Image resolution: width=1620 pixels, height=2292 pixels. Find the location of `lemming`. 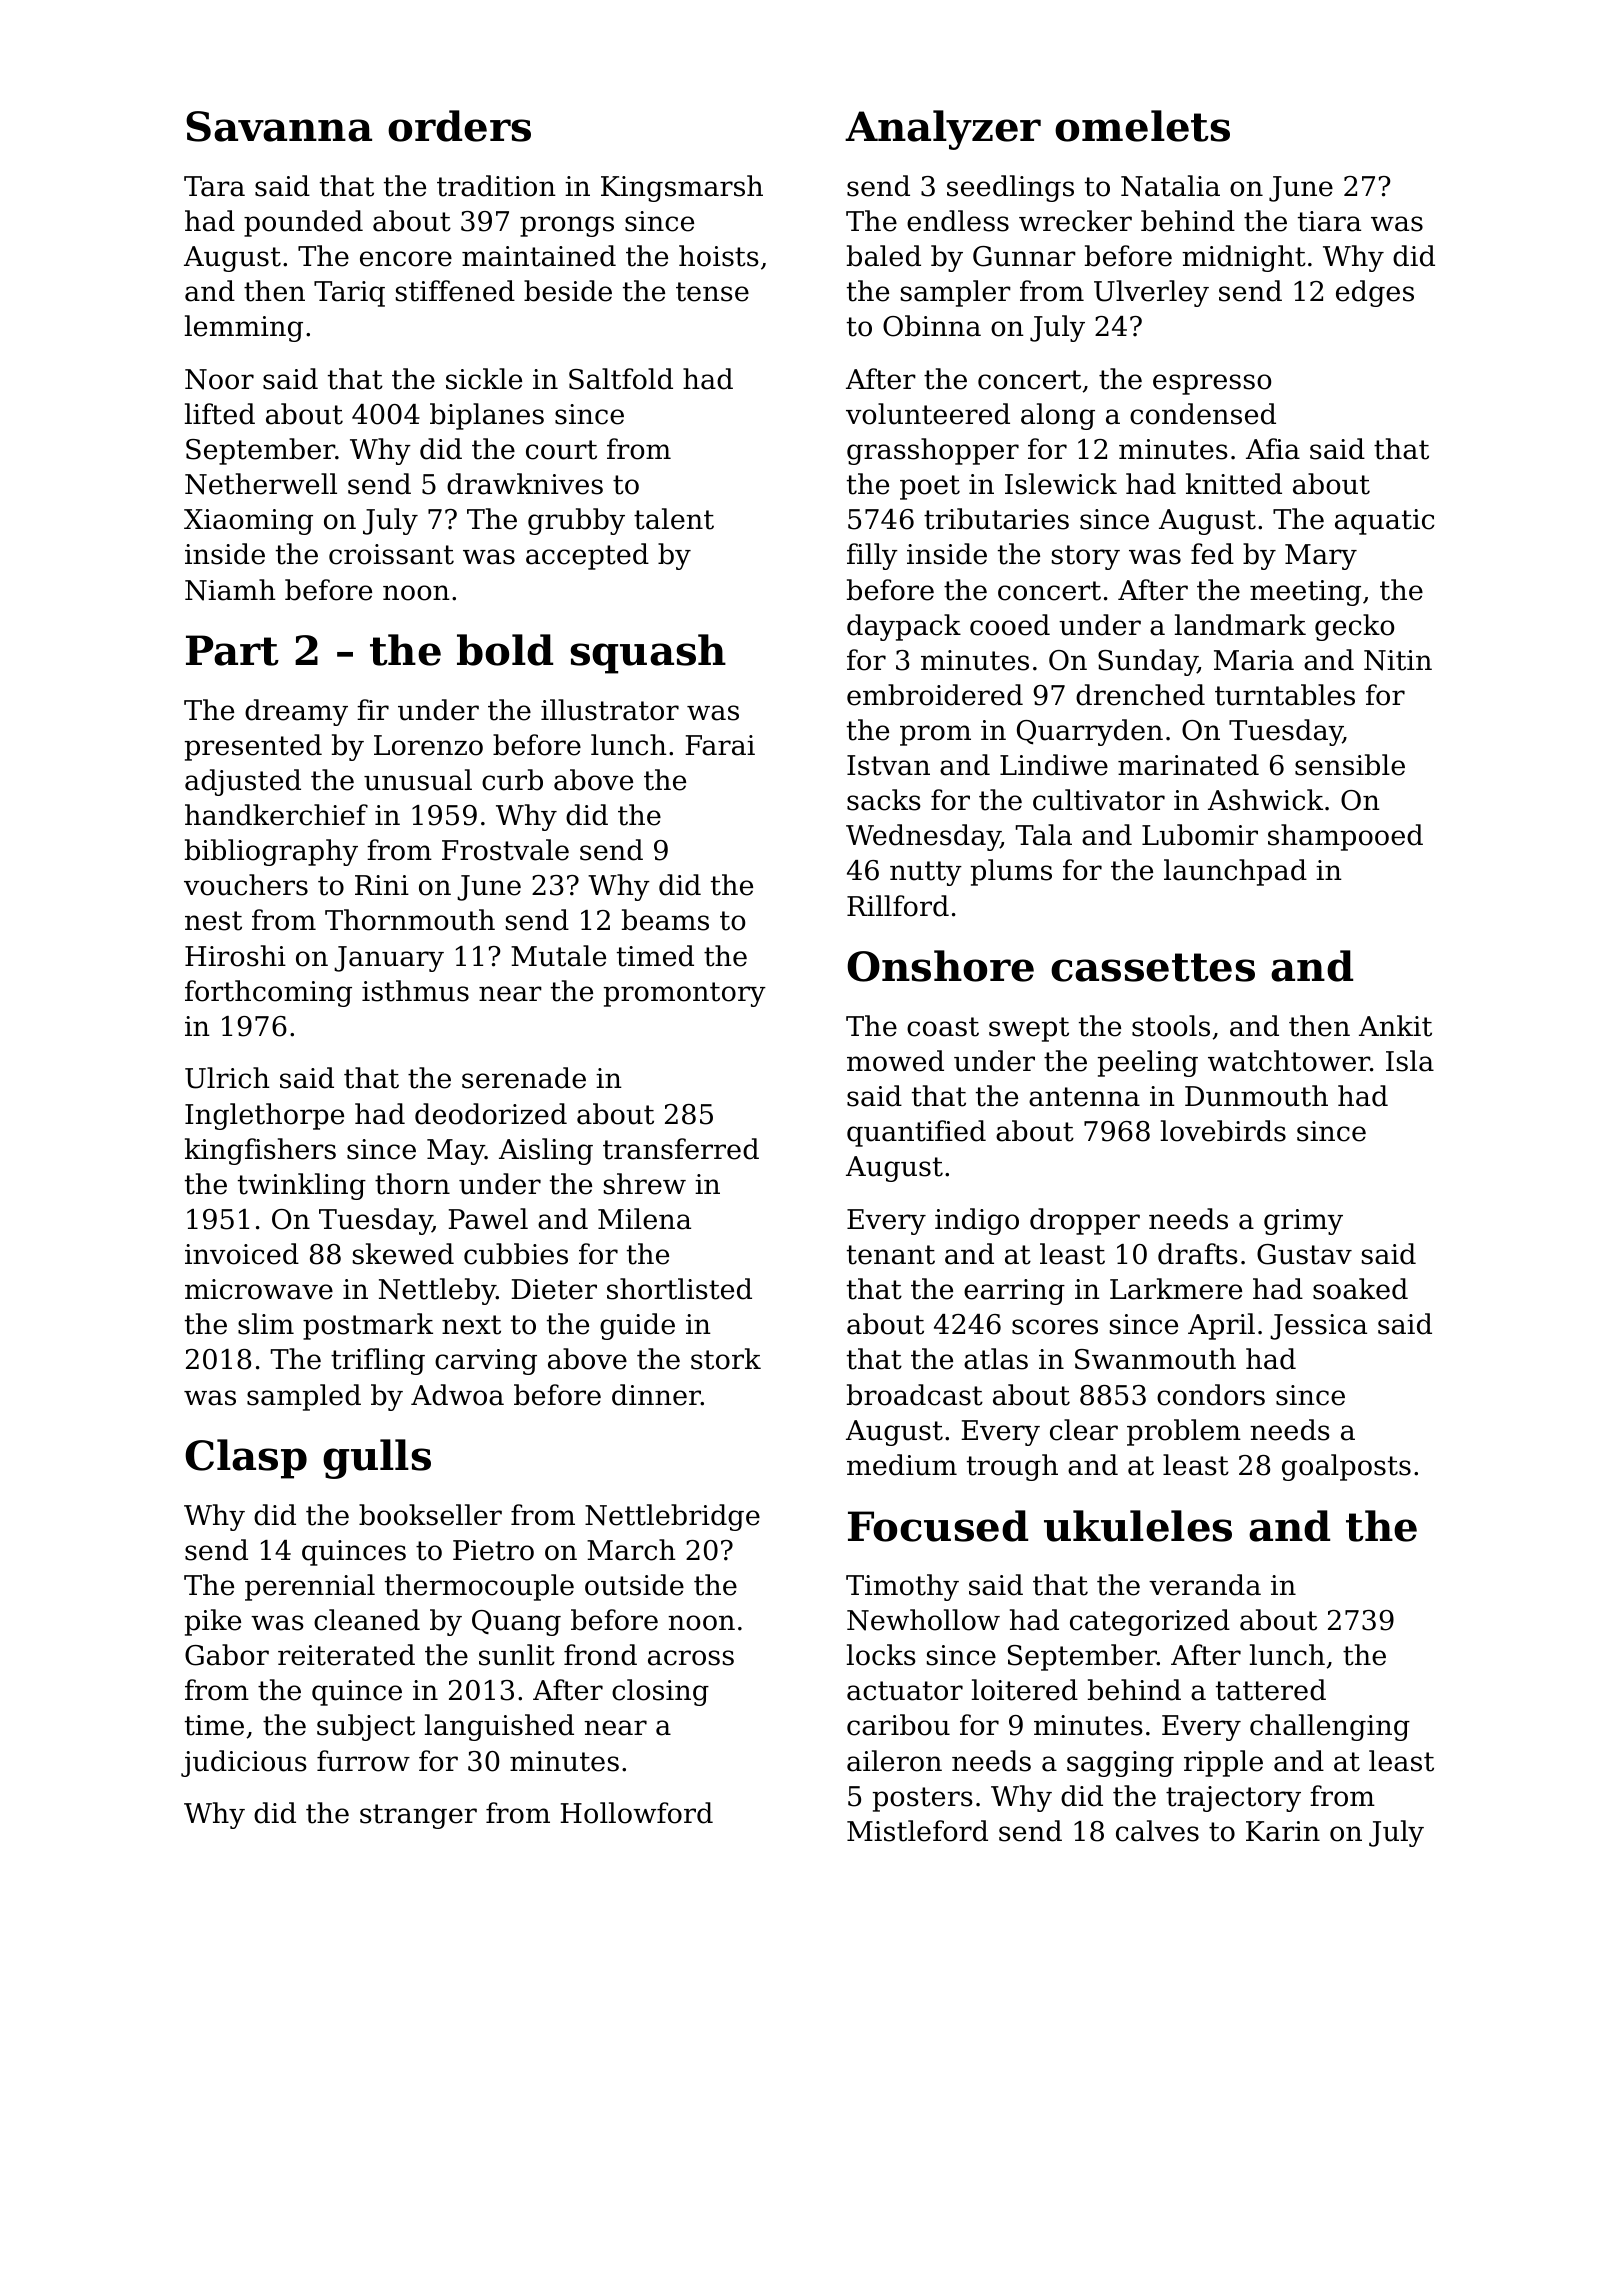

lemming is located at coordinates (244, 328).
